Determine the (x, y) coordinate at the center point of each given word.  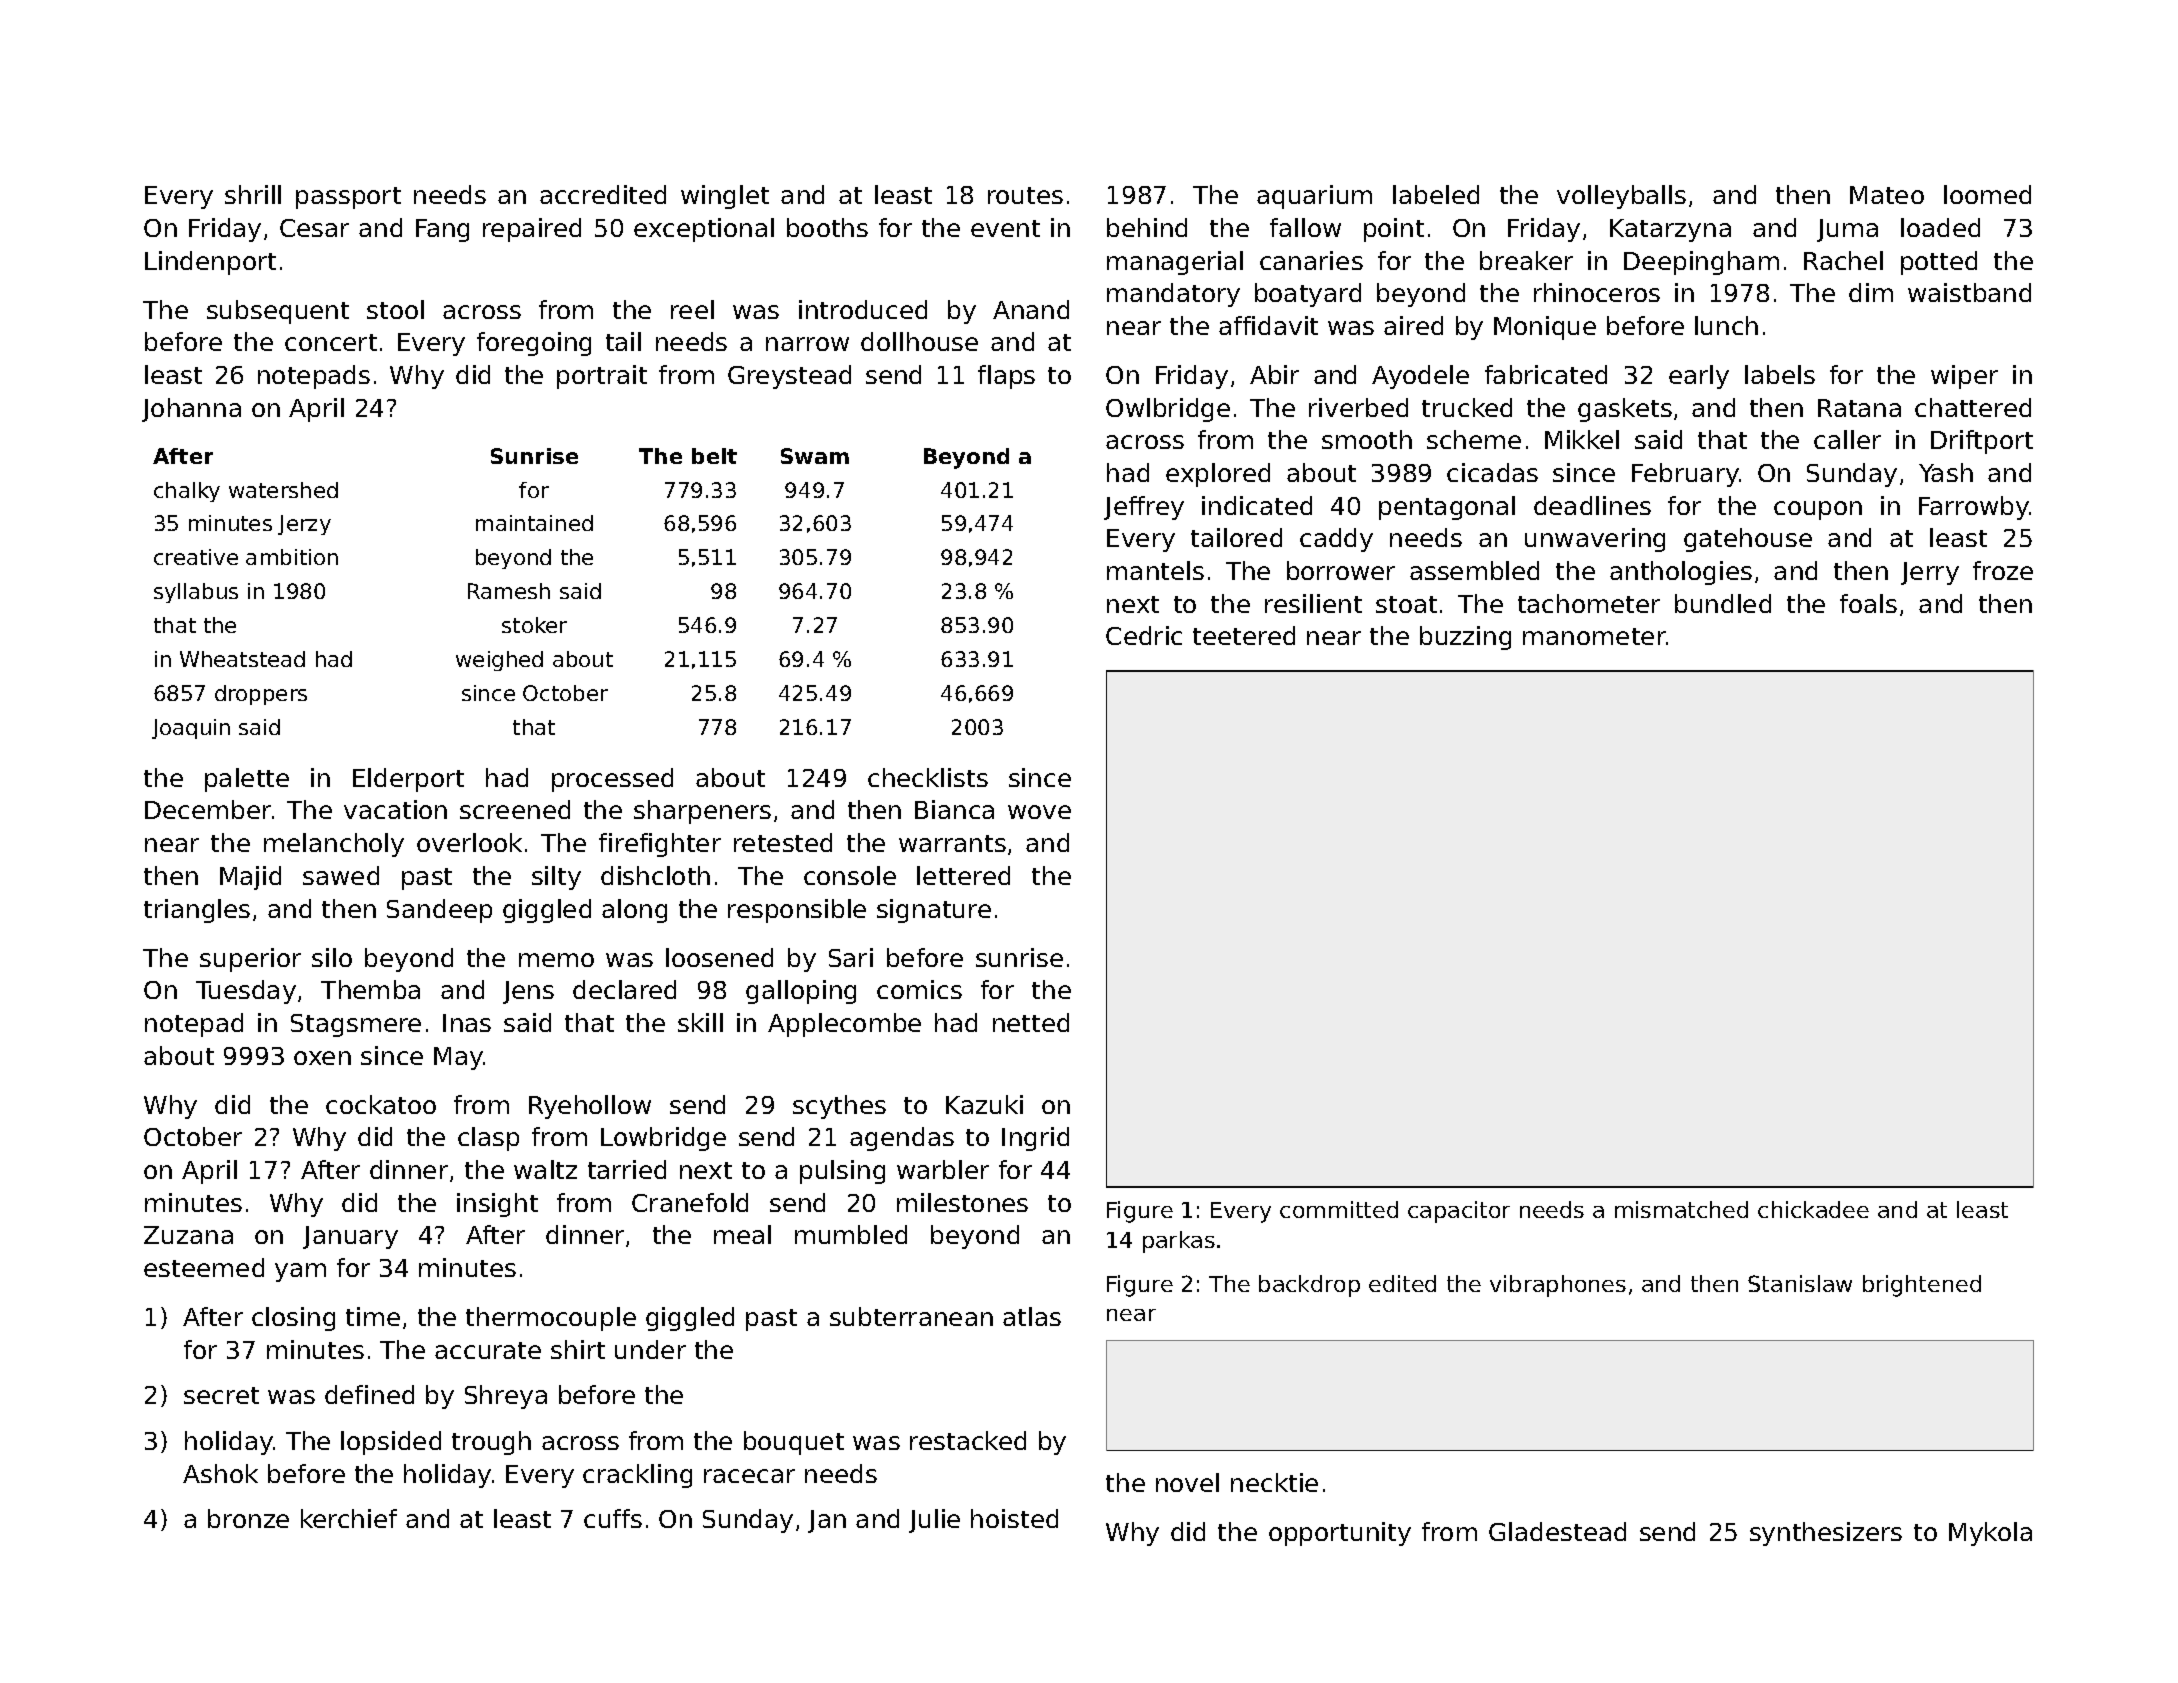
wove (1039, 812)
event (1005, 228)
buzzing (1465, 638)
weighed (499, 661)
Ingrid (1035, 1139)
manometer (1594, 636)
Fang (442, 230)
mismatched (1681, 1209)
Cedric (1144, 635)
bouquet (794, 1443)
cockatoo (381, 1104)
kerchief (349, 1518)
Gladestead (1557, 1531)
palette (247, 780)
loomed (1987, 194)
